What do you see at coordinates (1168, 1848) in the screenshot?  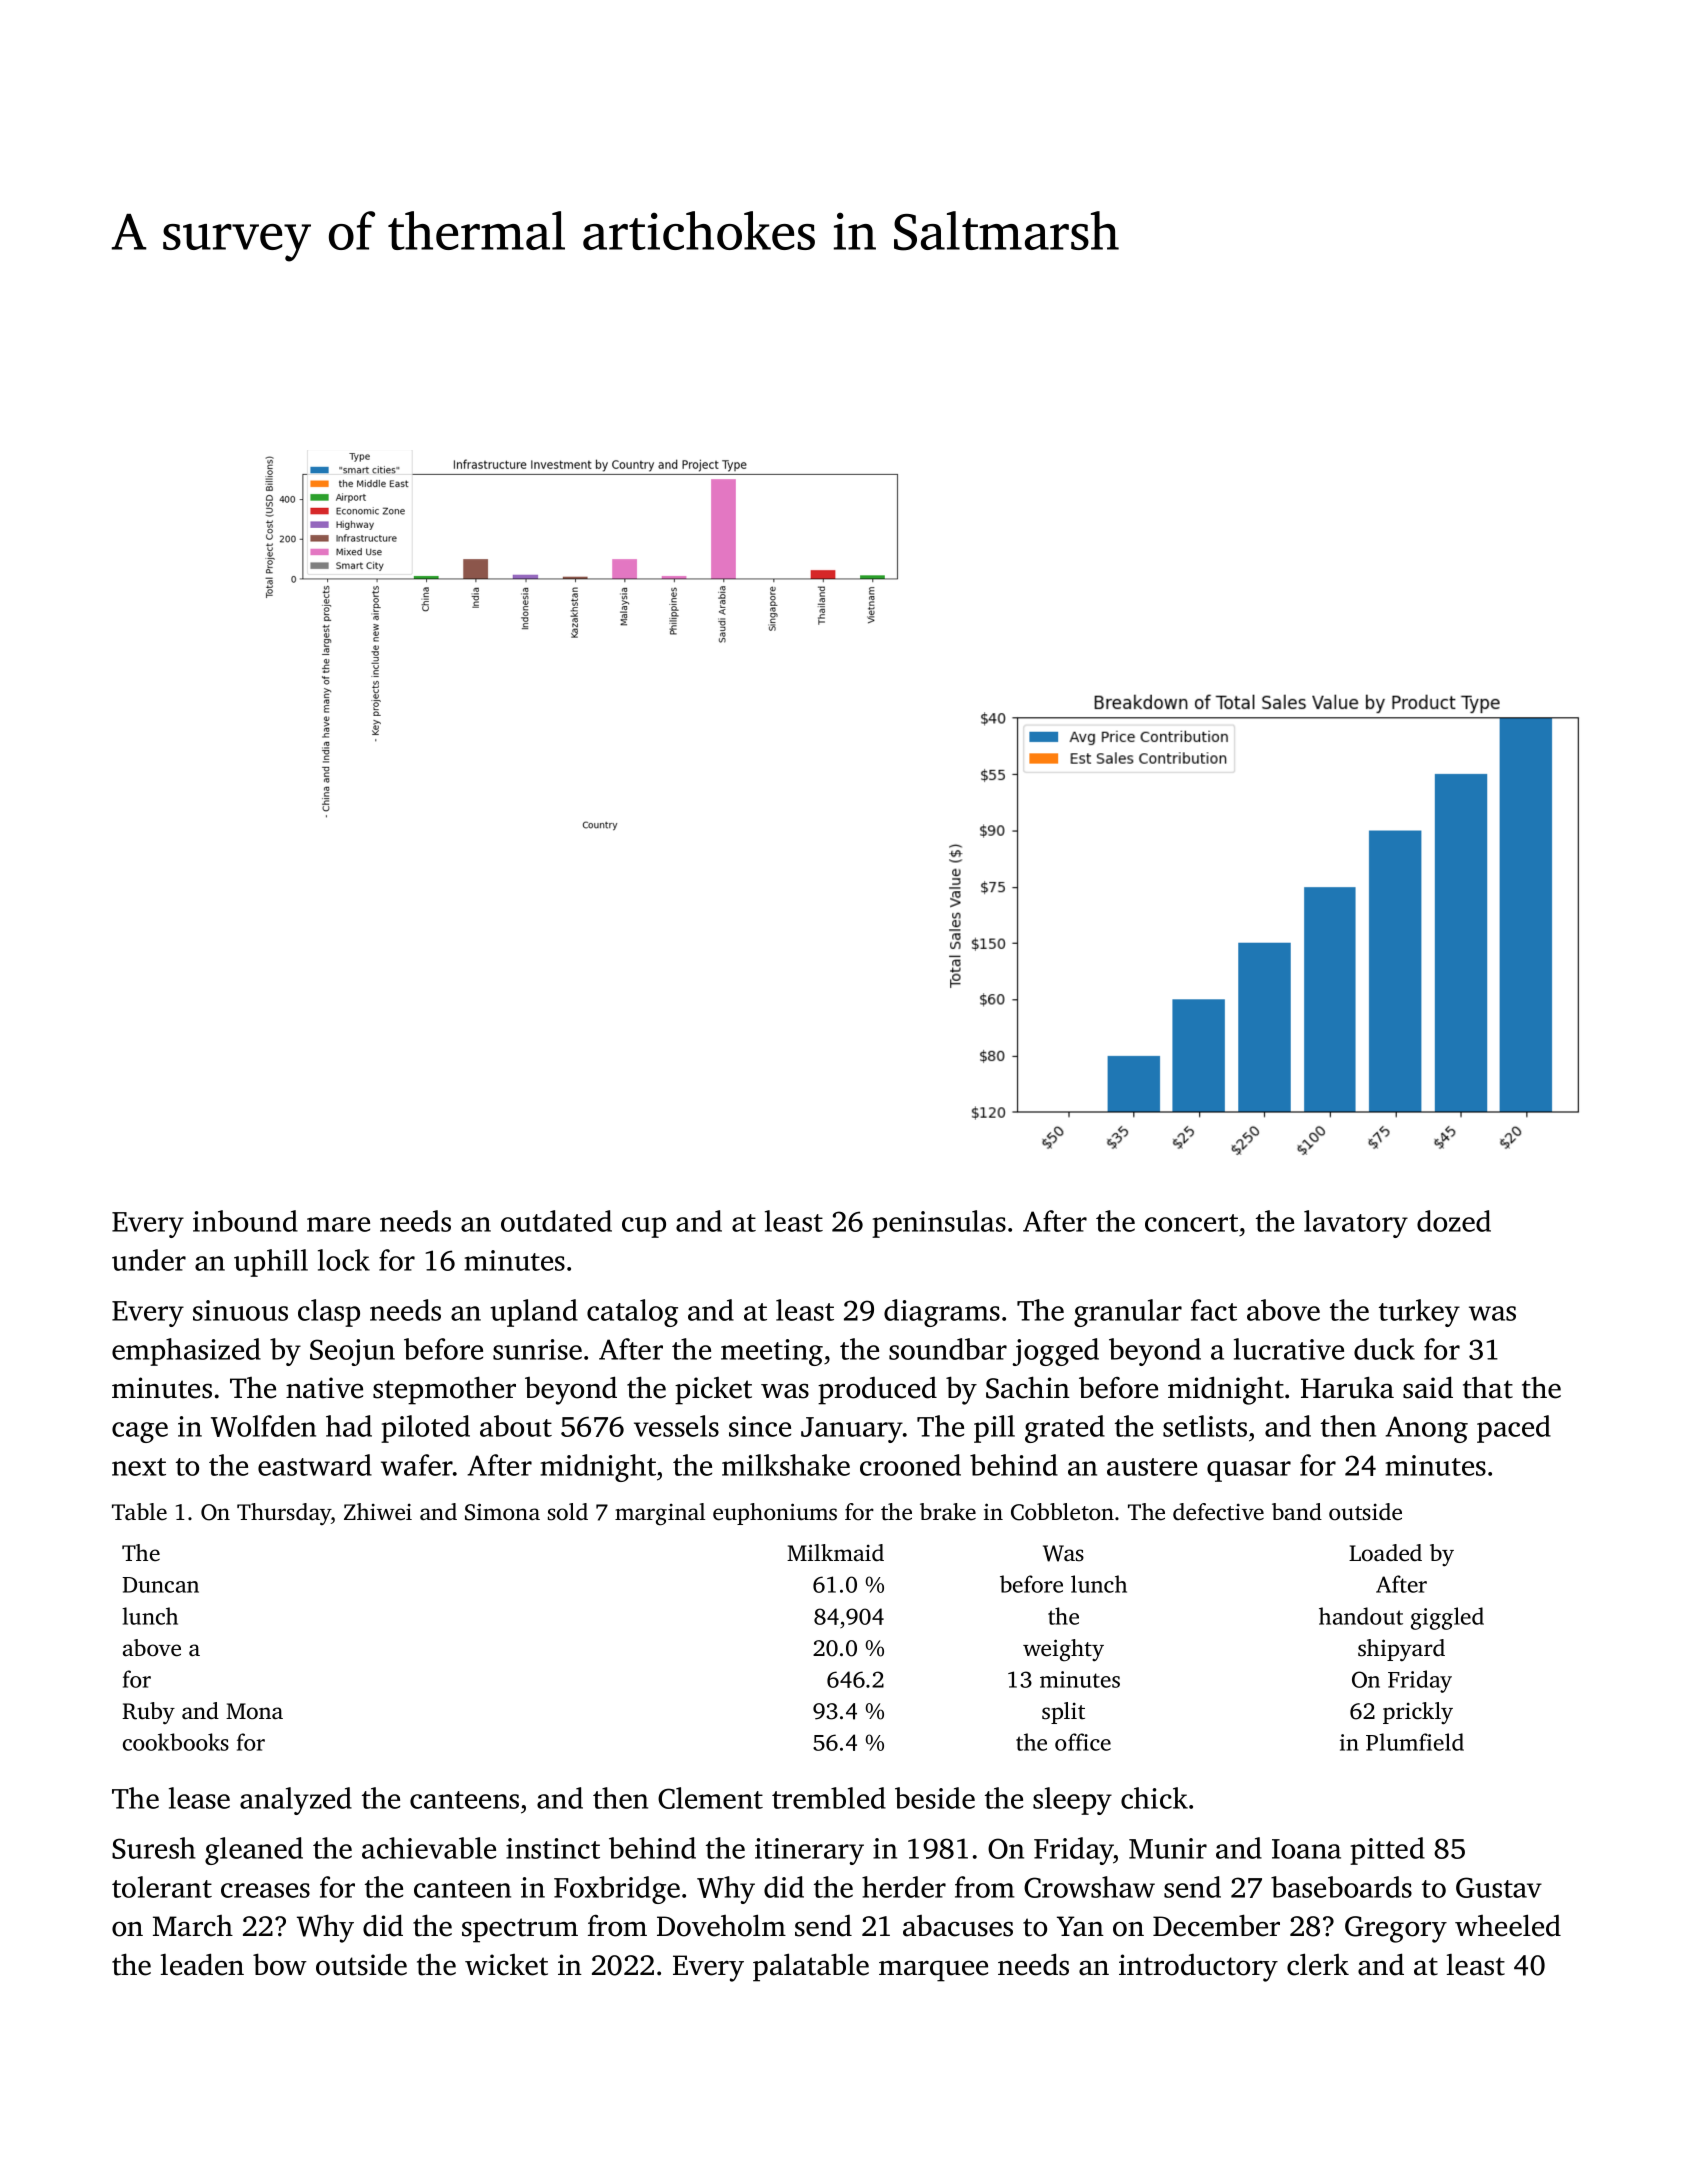 I see `Munir` at bounding box center [1168, 1848].
